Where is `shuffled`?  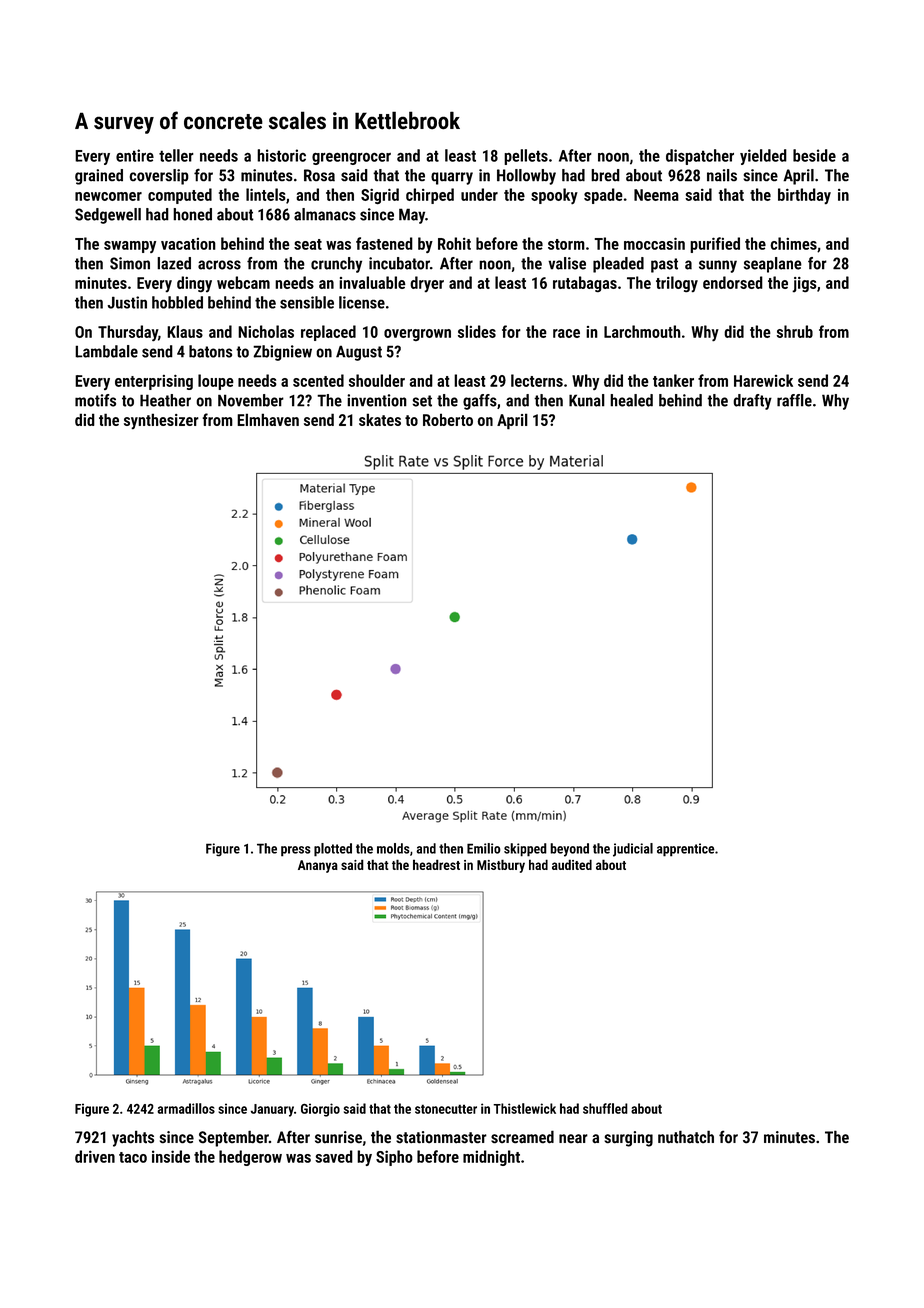 shuffled is located at coordinates (605, 1108).
